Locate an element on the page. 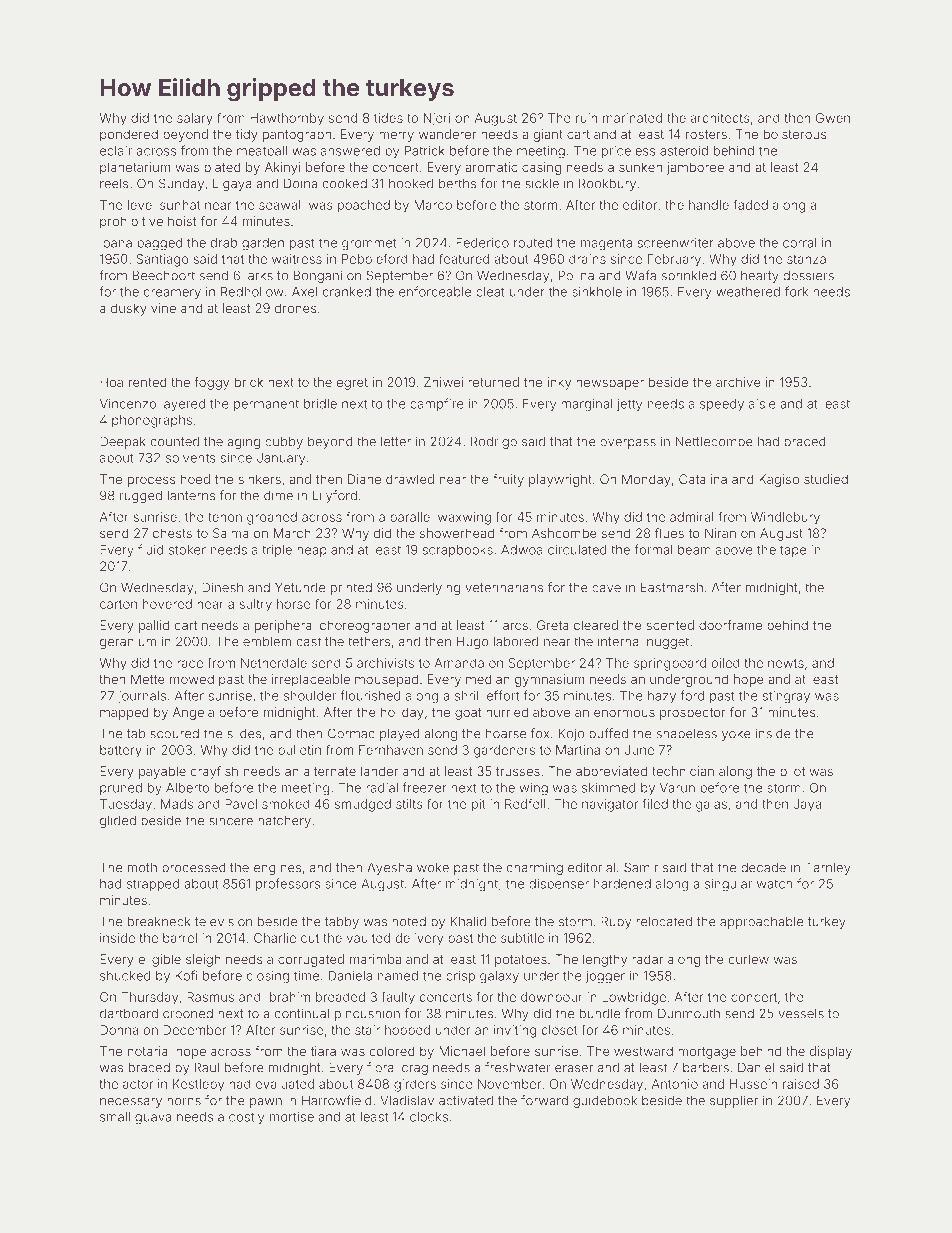 This page has width=952, height=1233. ruin is located at coordinates (586, 118).
